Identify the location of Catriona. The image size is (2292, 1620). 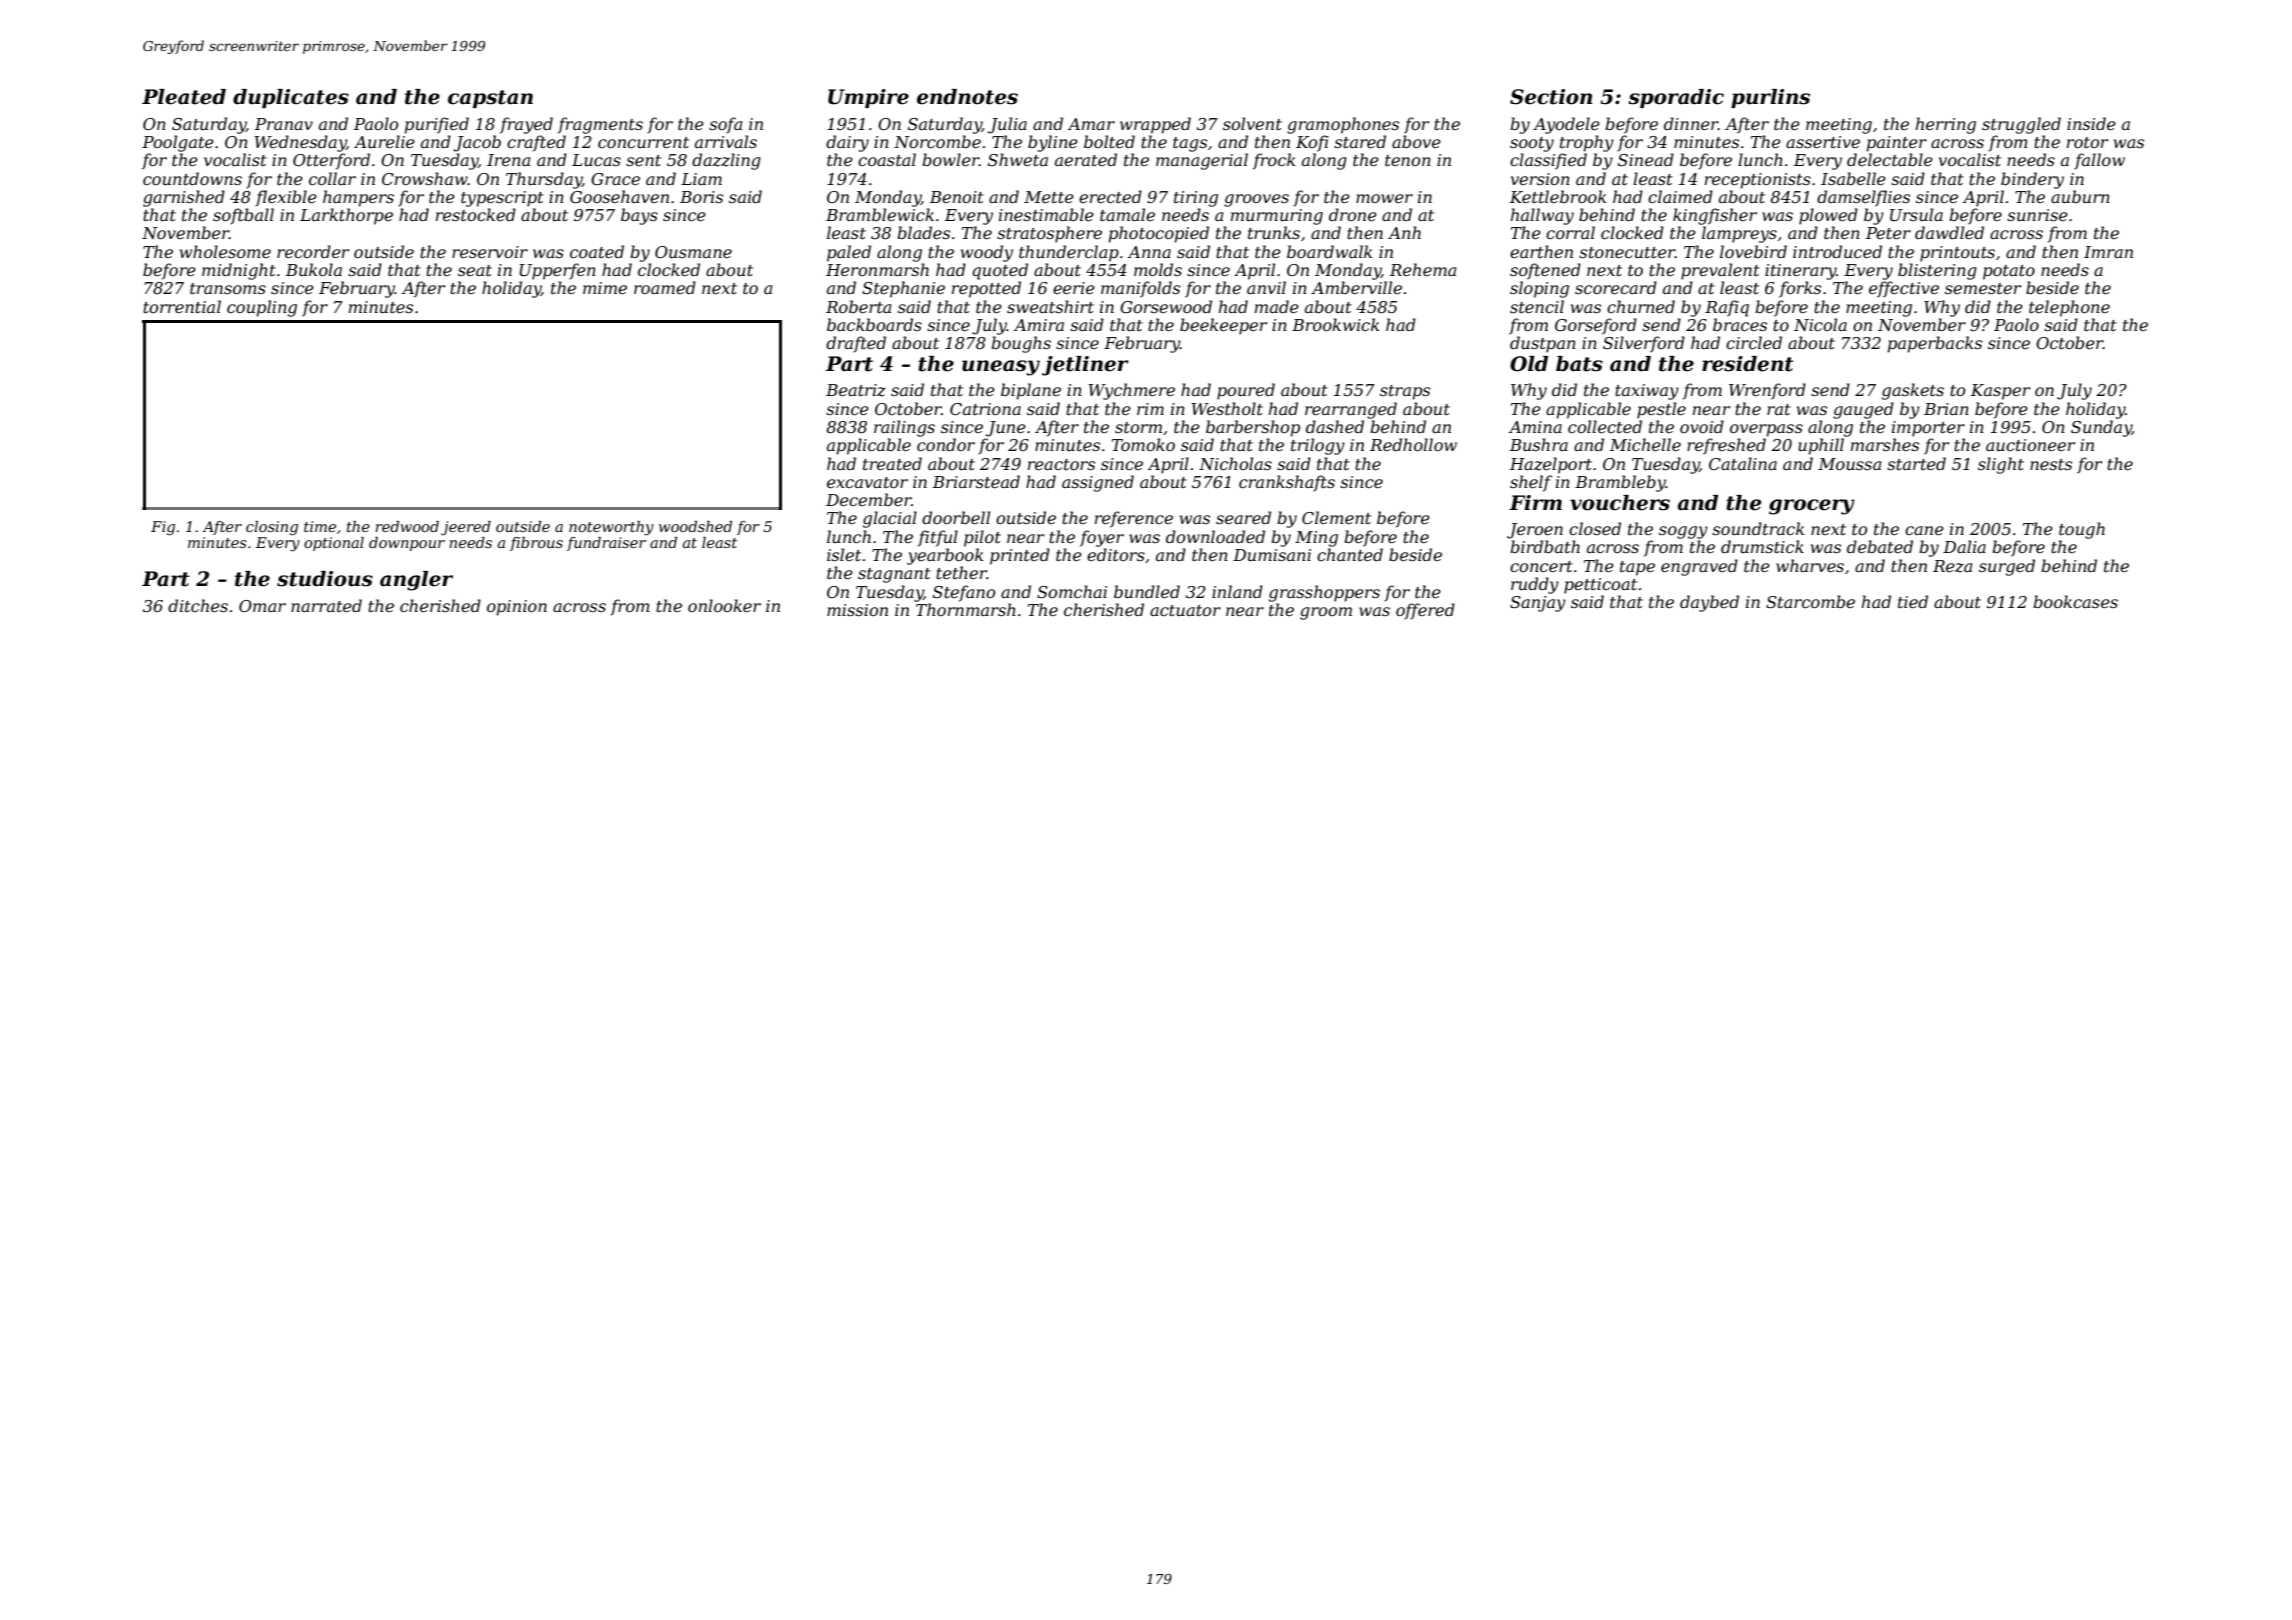
(985, 409).
